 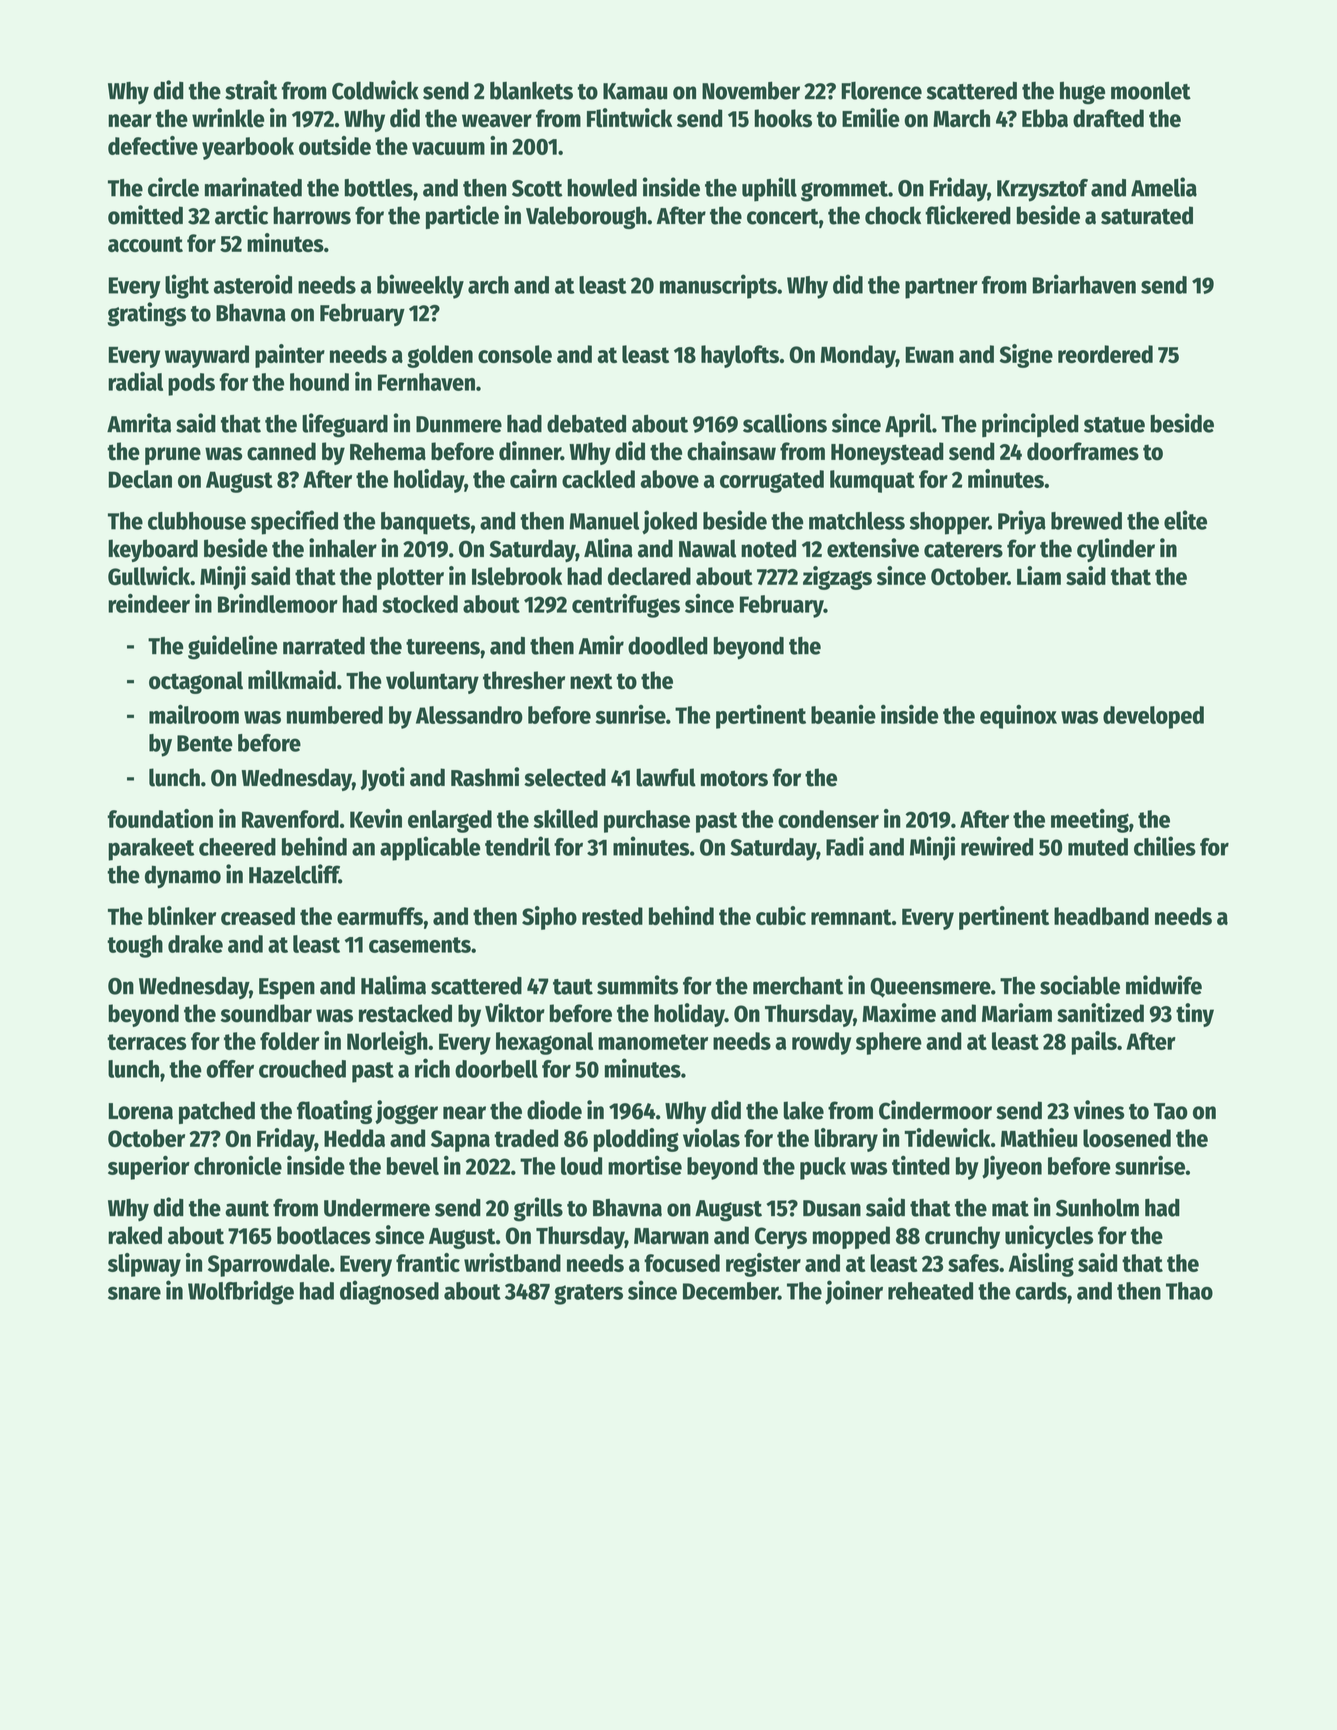 What do you see at coordinates (290, 819) in the document?
I see `Ravenford` at bounding box center [290, 819].
